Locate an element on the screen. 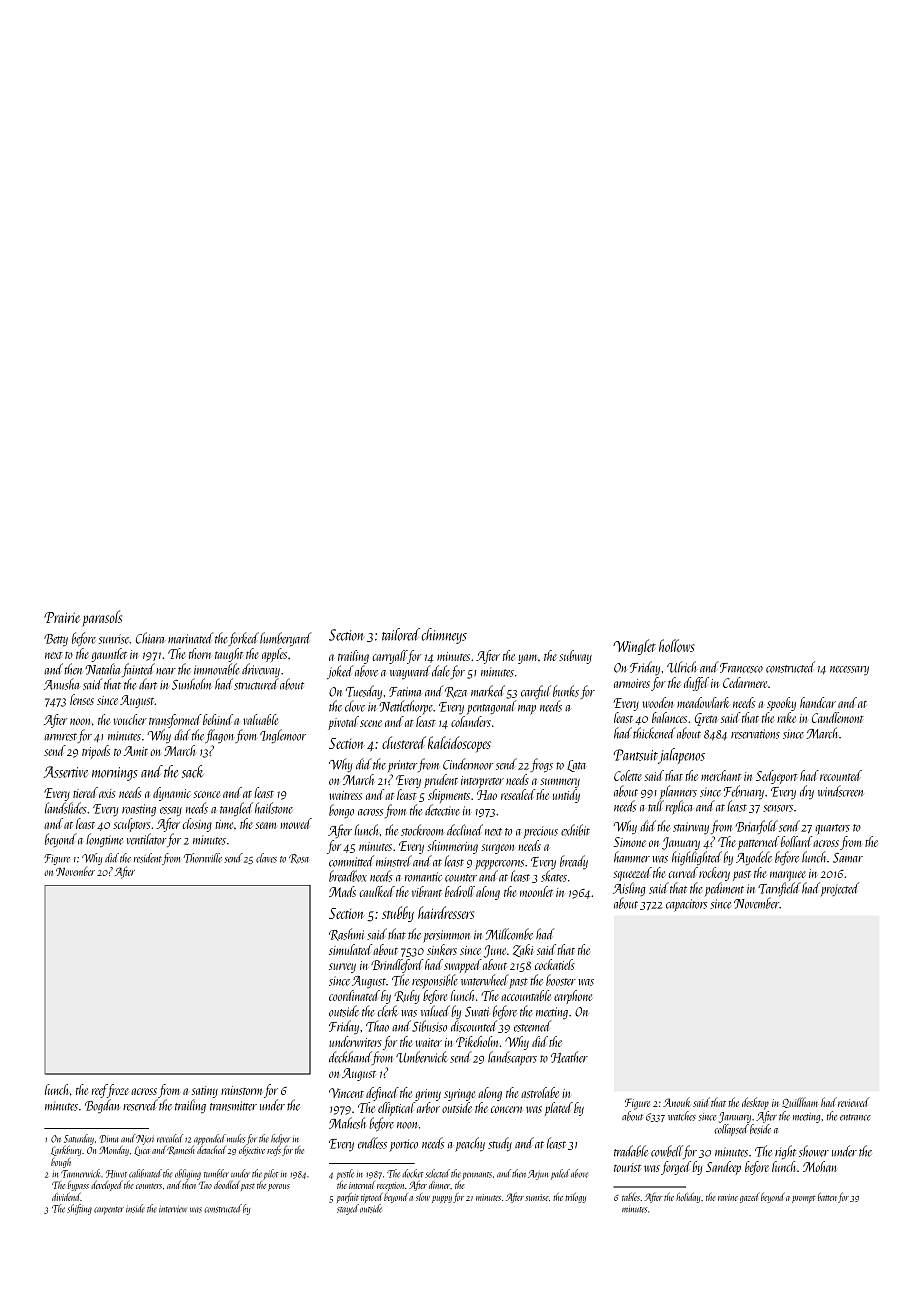  Samar is located at coordinates (848, 858).
